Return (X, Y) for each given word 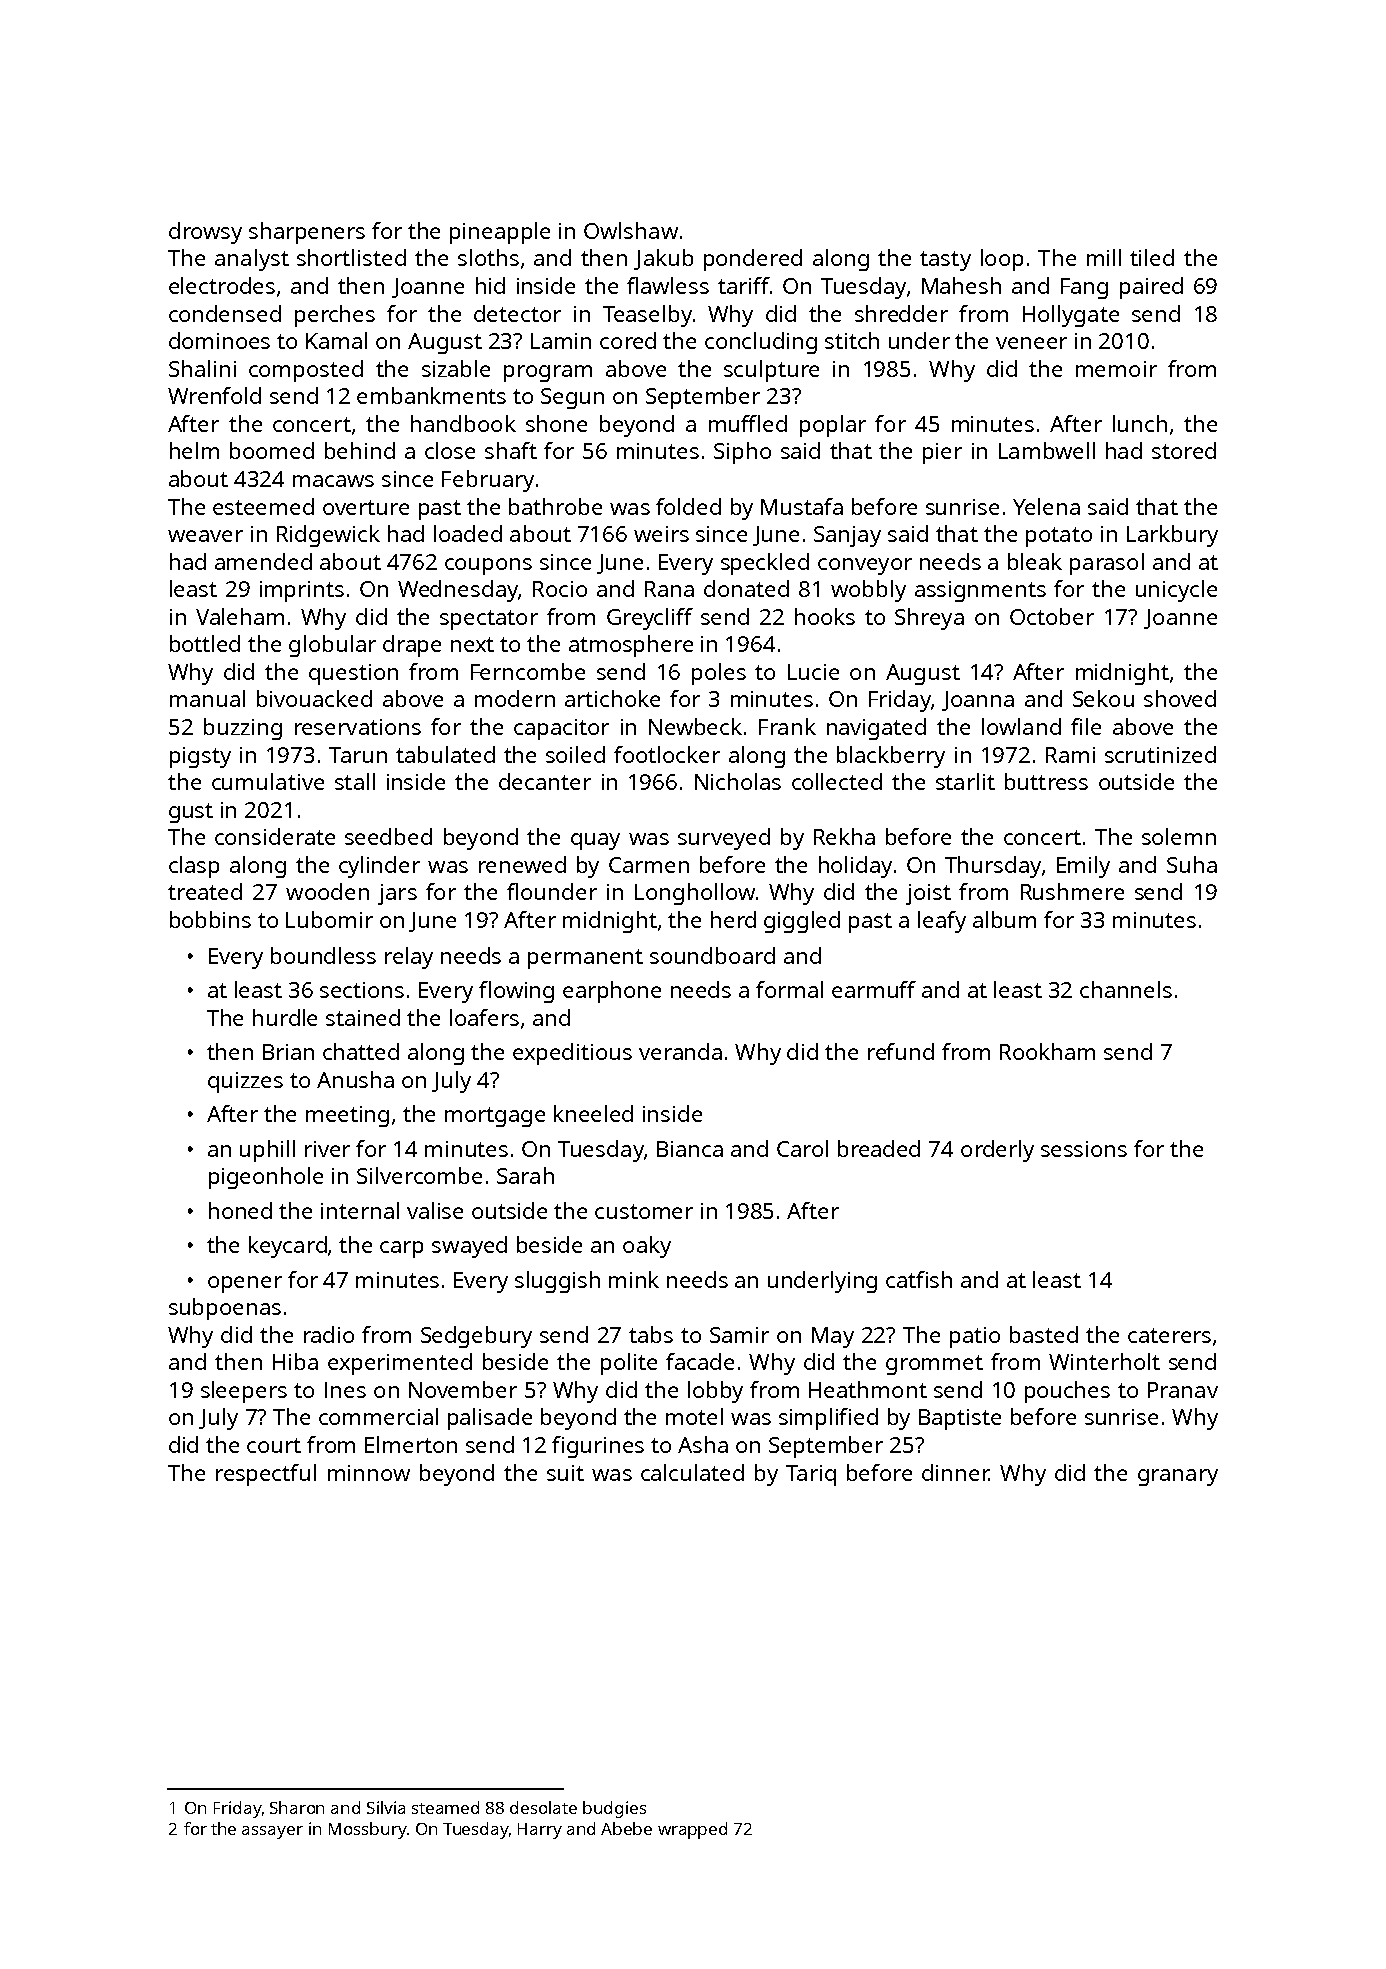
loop (1002, 260)
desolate (543, 1807)
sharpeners (307, 233)
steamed (445, 1807)
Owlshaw (631, 230)
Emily (1083, 867)
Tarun (358, 755)
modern (515, 698)
